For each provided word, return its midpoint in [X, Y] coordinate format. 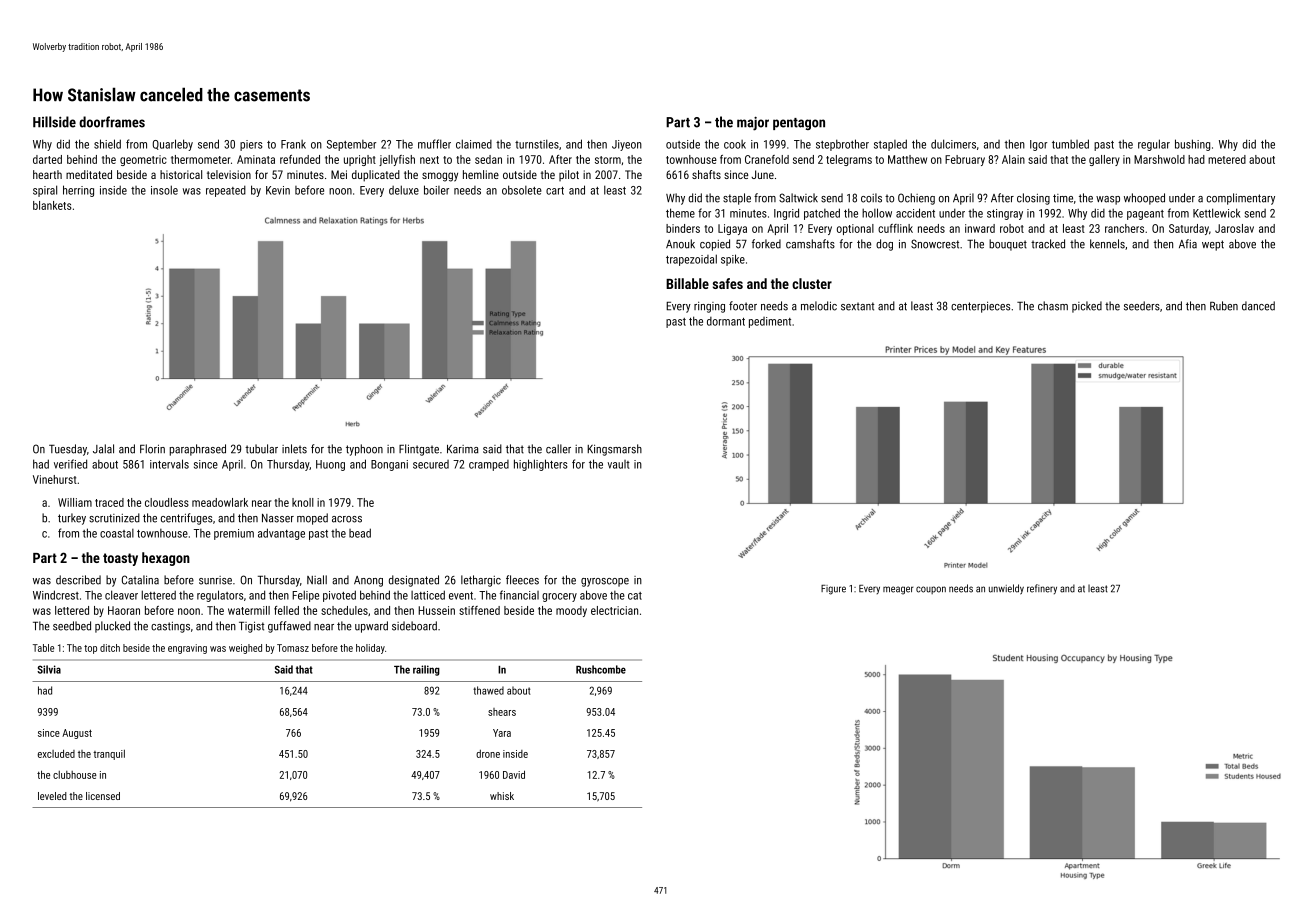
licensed [103, 796]
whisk [502, 796]
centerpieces [980, 307]
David [514, 774]
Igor [1038, 145]
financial [519, 595]
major [753, 124]
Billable [687, 283]
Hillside [54, 122]
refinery [1042, 589]
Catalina [140, 580]
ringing [709, 307]
